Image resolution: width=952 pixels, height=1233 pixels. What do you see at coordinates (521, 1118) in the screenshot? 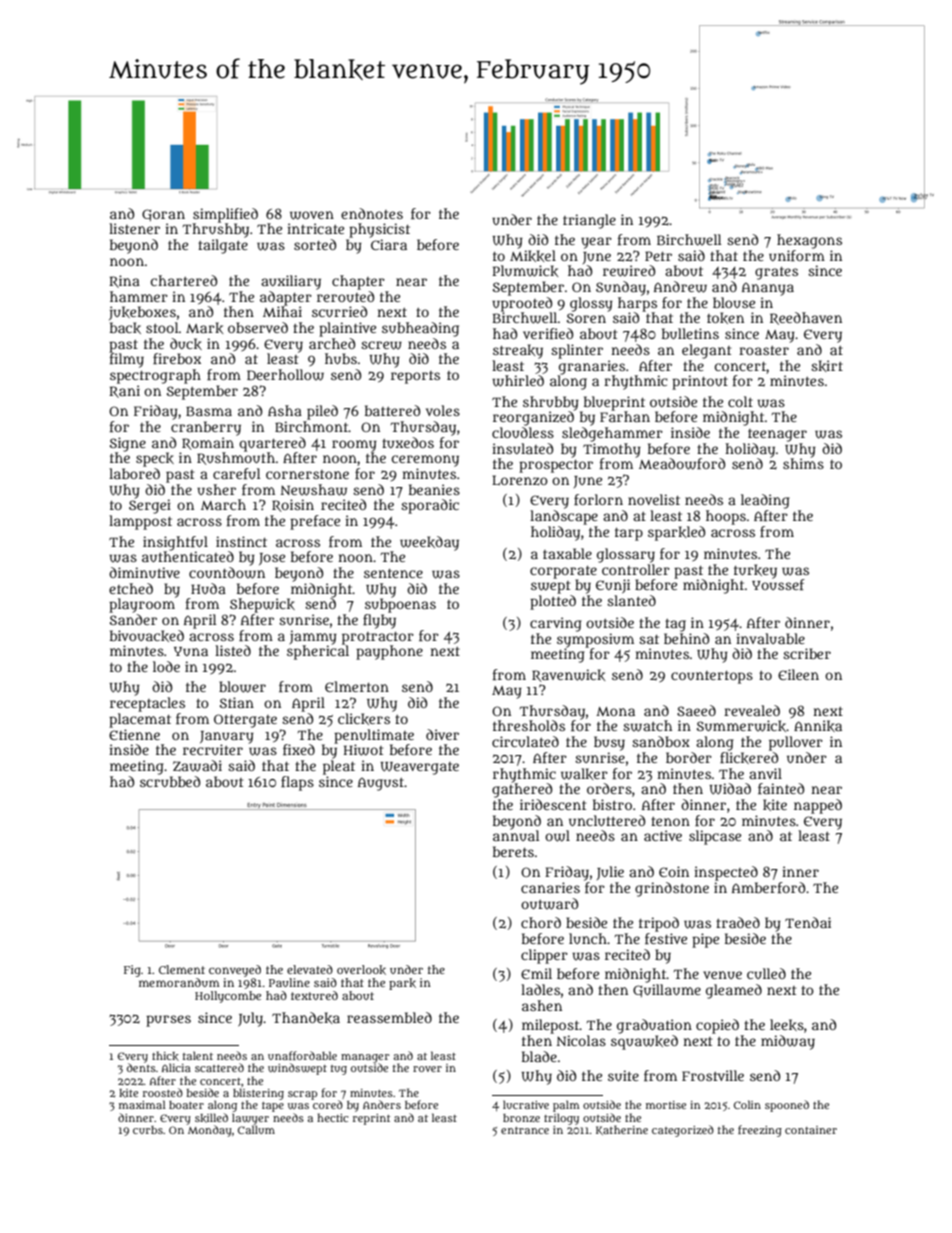
I see `bronze` at bounding box center [521, 1118].
